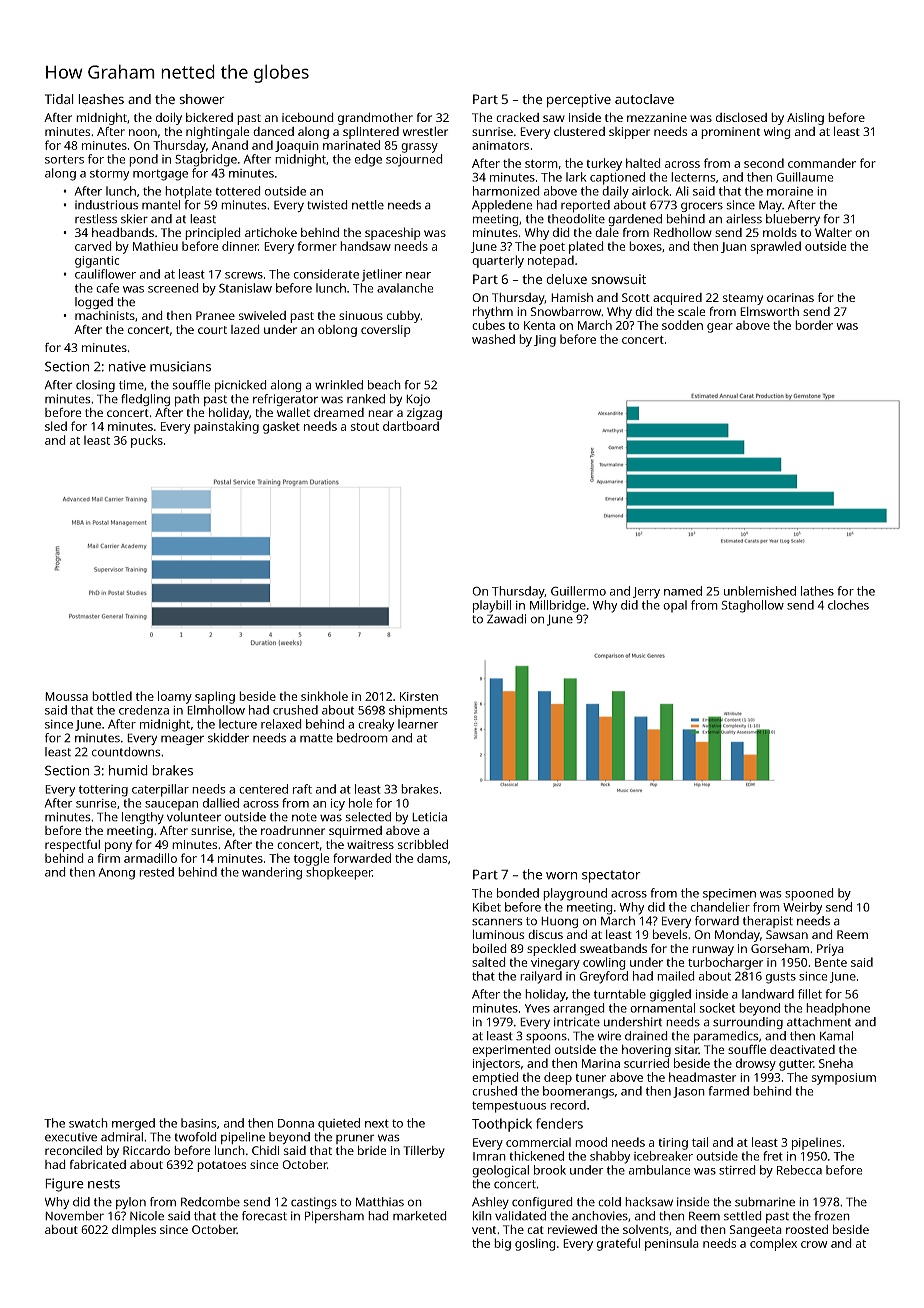 This page has height=1308, width=924. I want to click on Sangeeta, so click(756, 1231).
